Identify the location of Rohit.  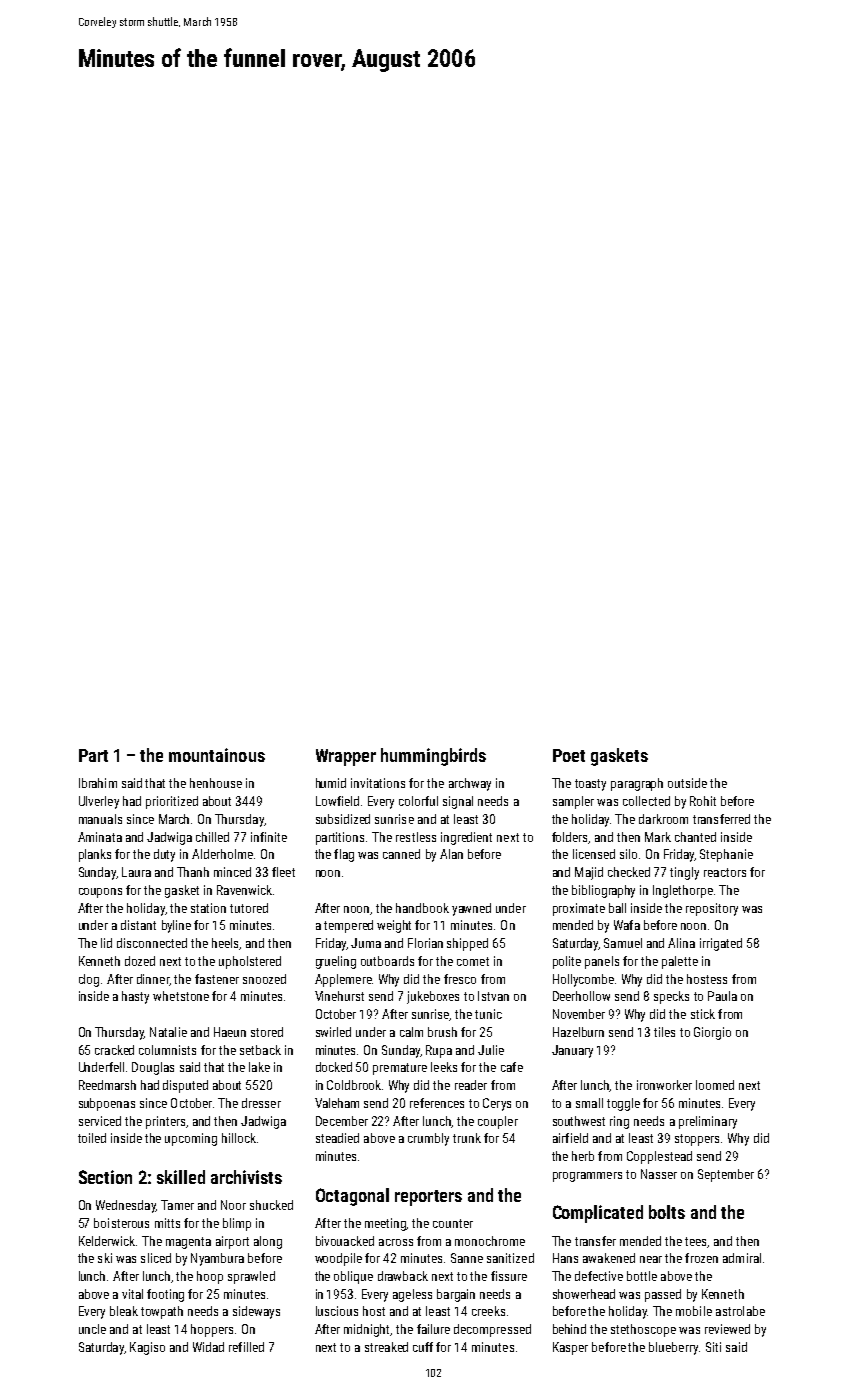
(703, 801).
